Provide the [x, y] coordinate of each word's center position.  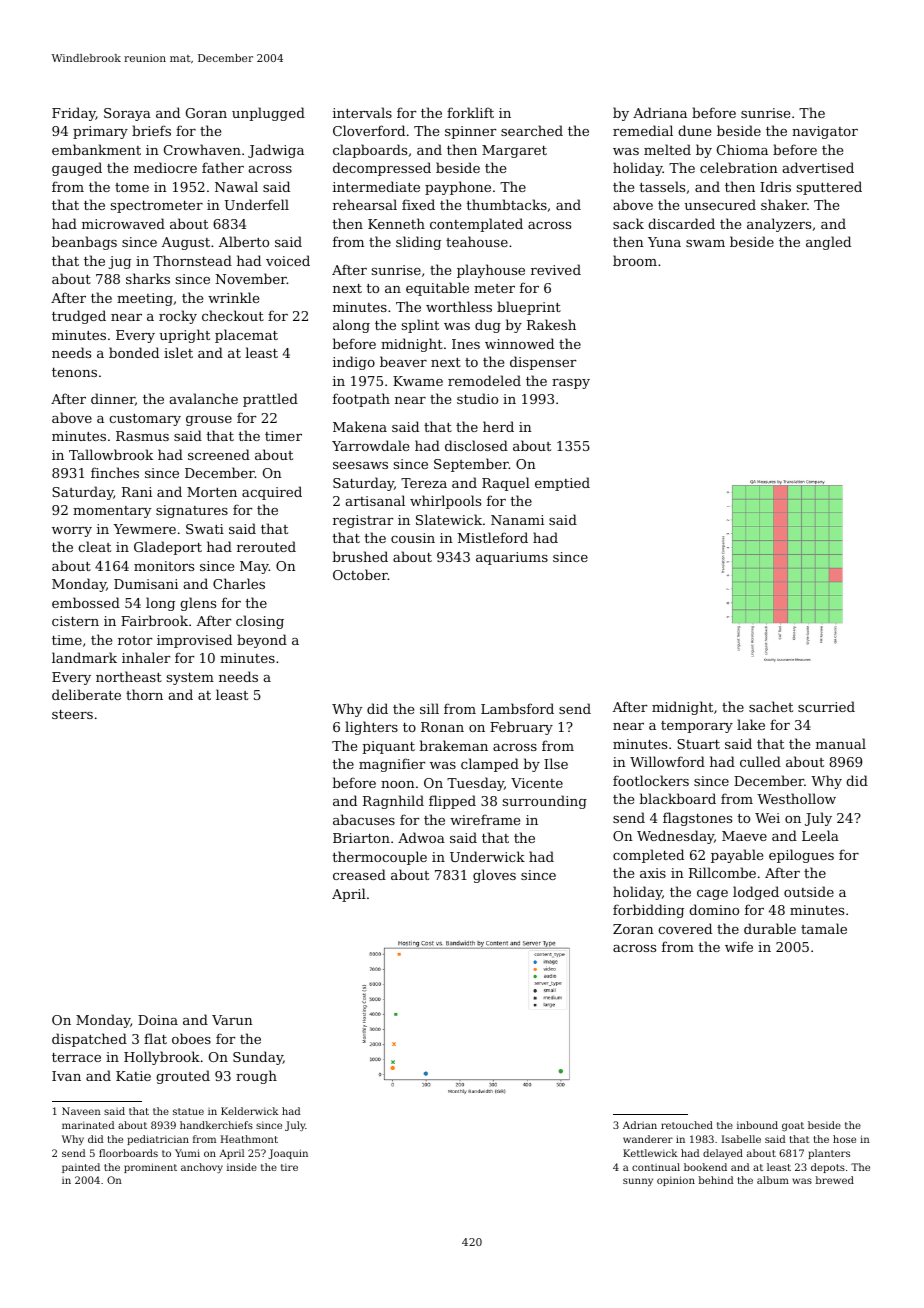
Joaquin [288, 1154]
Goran [206, 113]
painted [81, 1168]
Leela [820, 835]
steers [72, 714]
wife [739, 946]
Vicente [537, 783]
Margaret [514, 151]
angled [828, 243]
